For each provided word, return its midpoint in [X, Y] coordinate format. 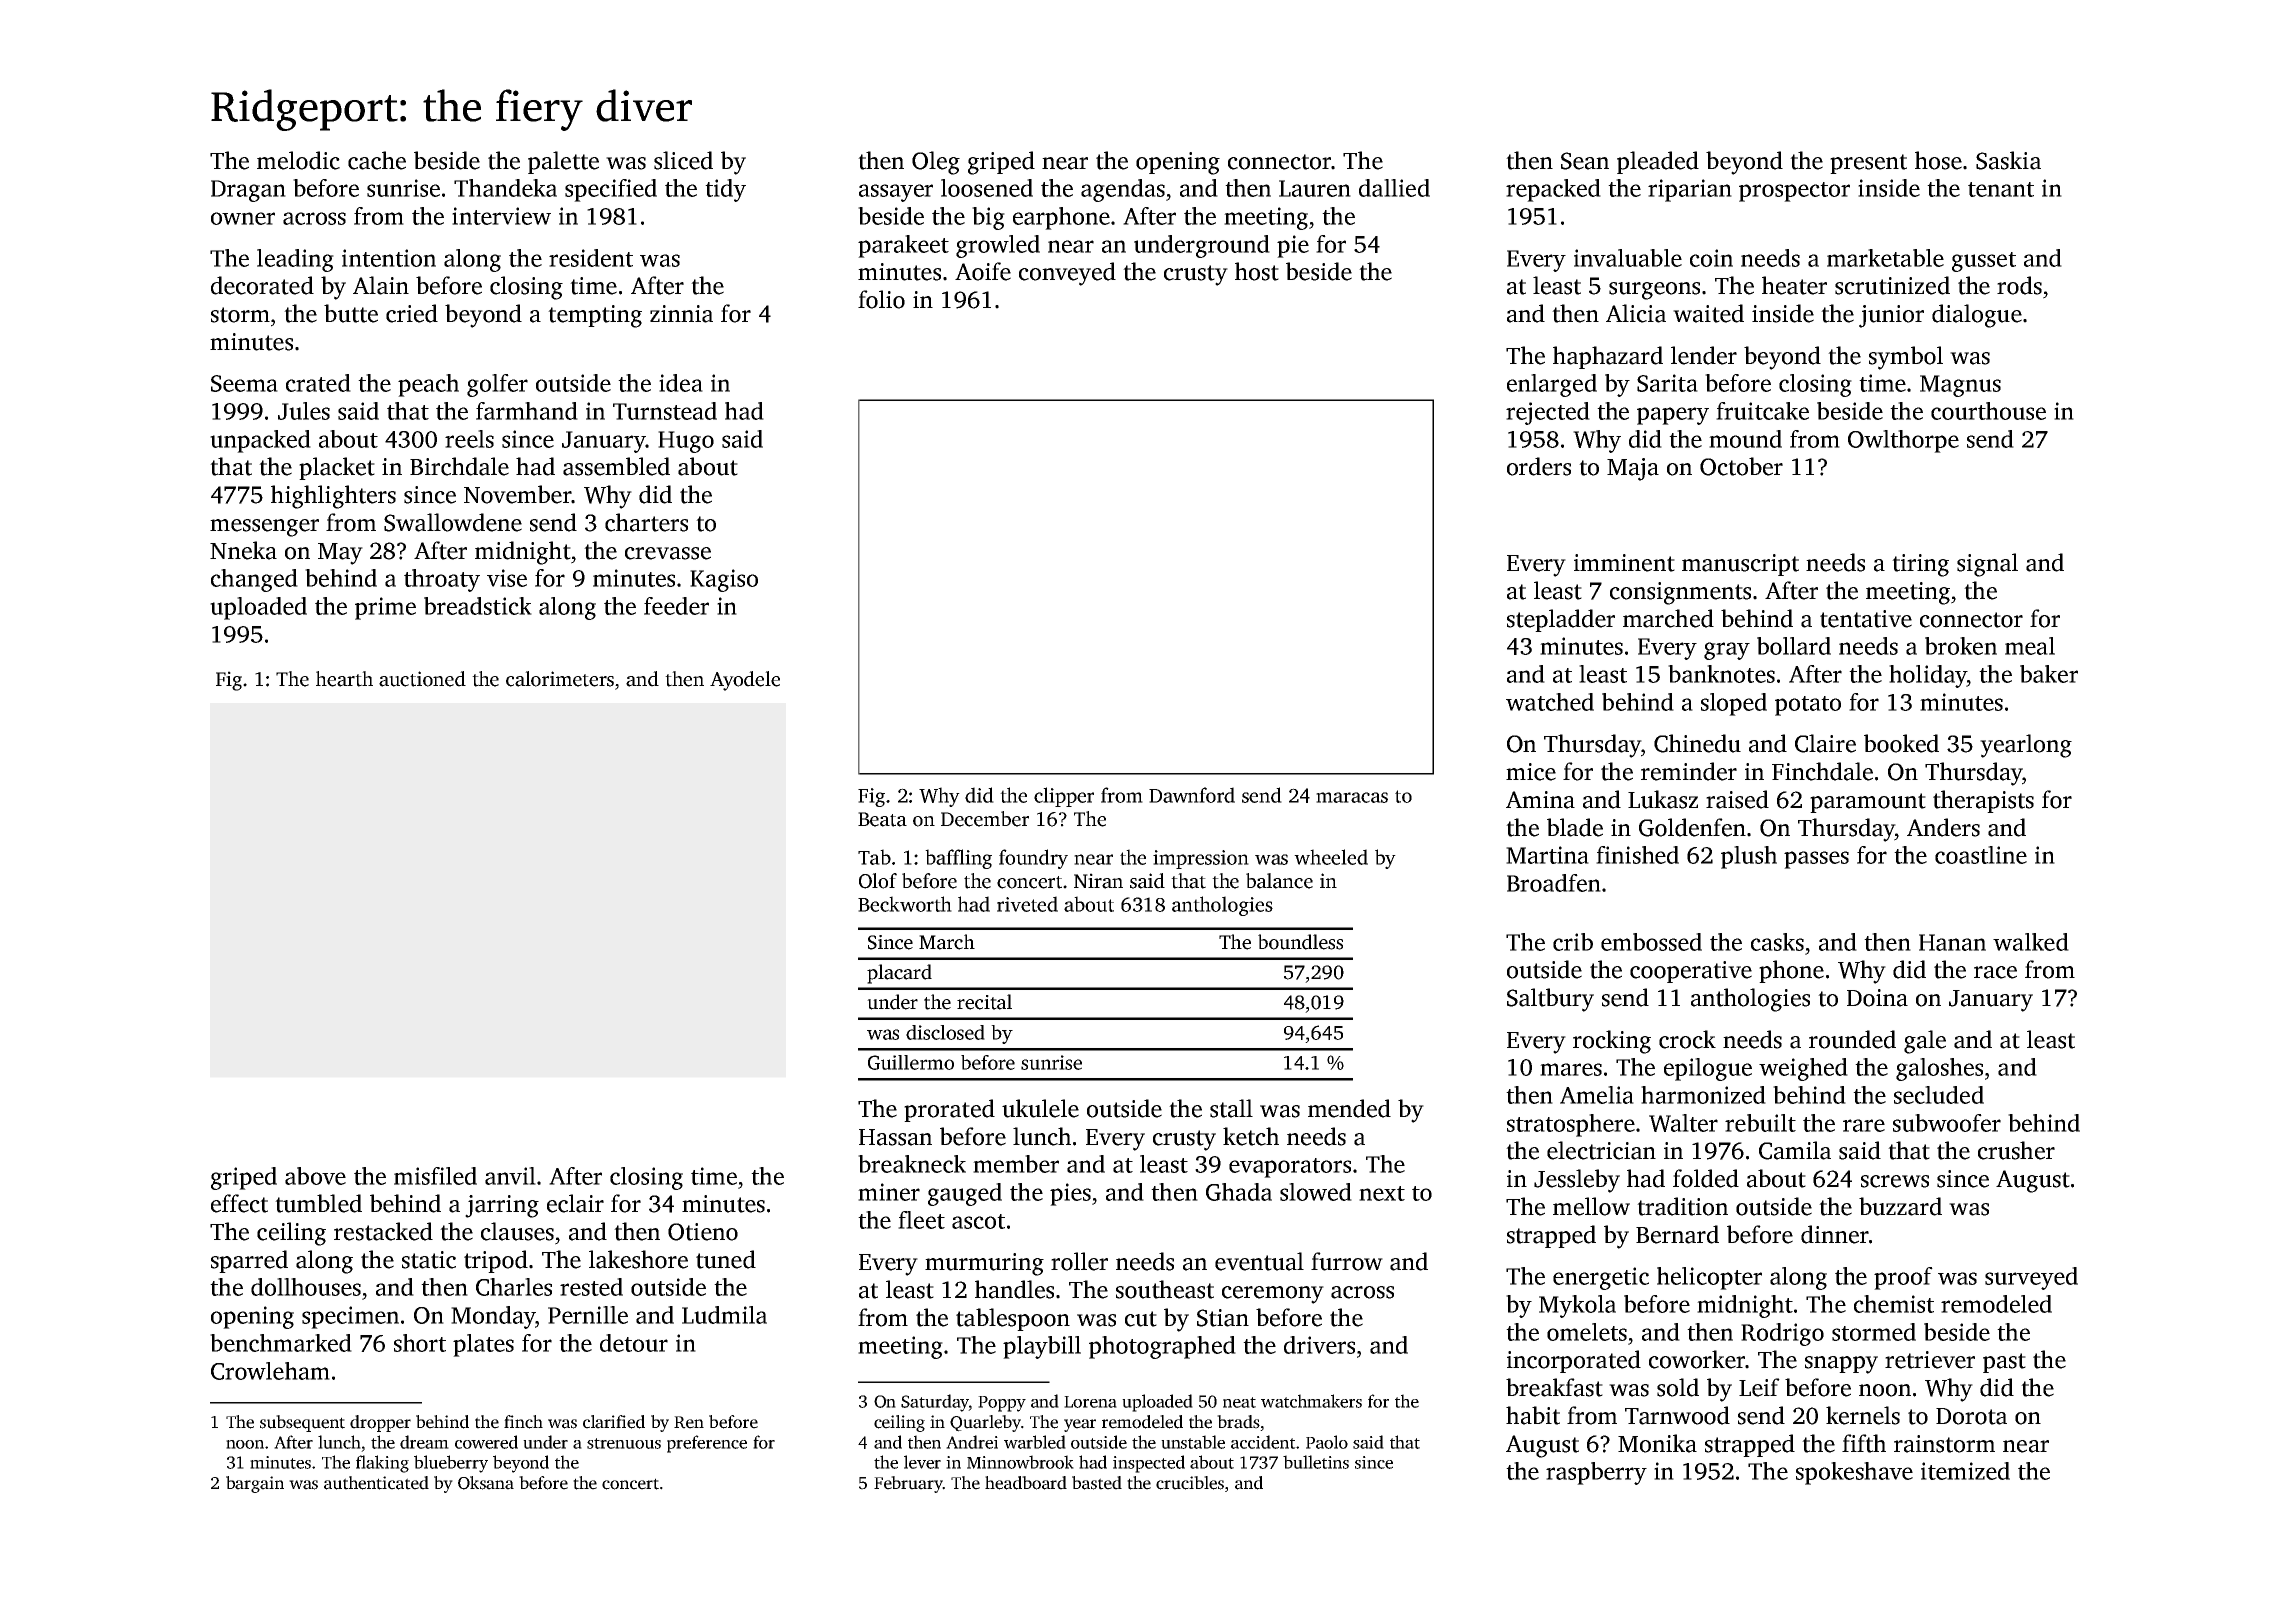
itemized [1965, 1471]
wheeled [1331, 857]
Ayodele [745, 681]
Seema [244, 383]
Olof [878, 881]
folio [881, 299]
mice [1531, 772]
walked [2031, 942]
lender [1704, 355]
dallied [1394, 188]
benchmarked [281, 1343]
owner [243, 218]
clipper [1064, 797]
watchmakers [1311, 1401]
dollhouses [306, 1287]
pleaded [1658, 162]
